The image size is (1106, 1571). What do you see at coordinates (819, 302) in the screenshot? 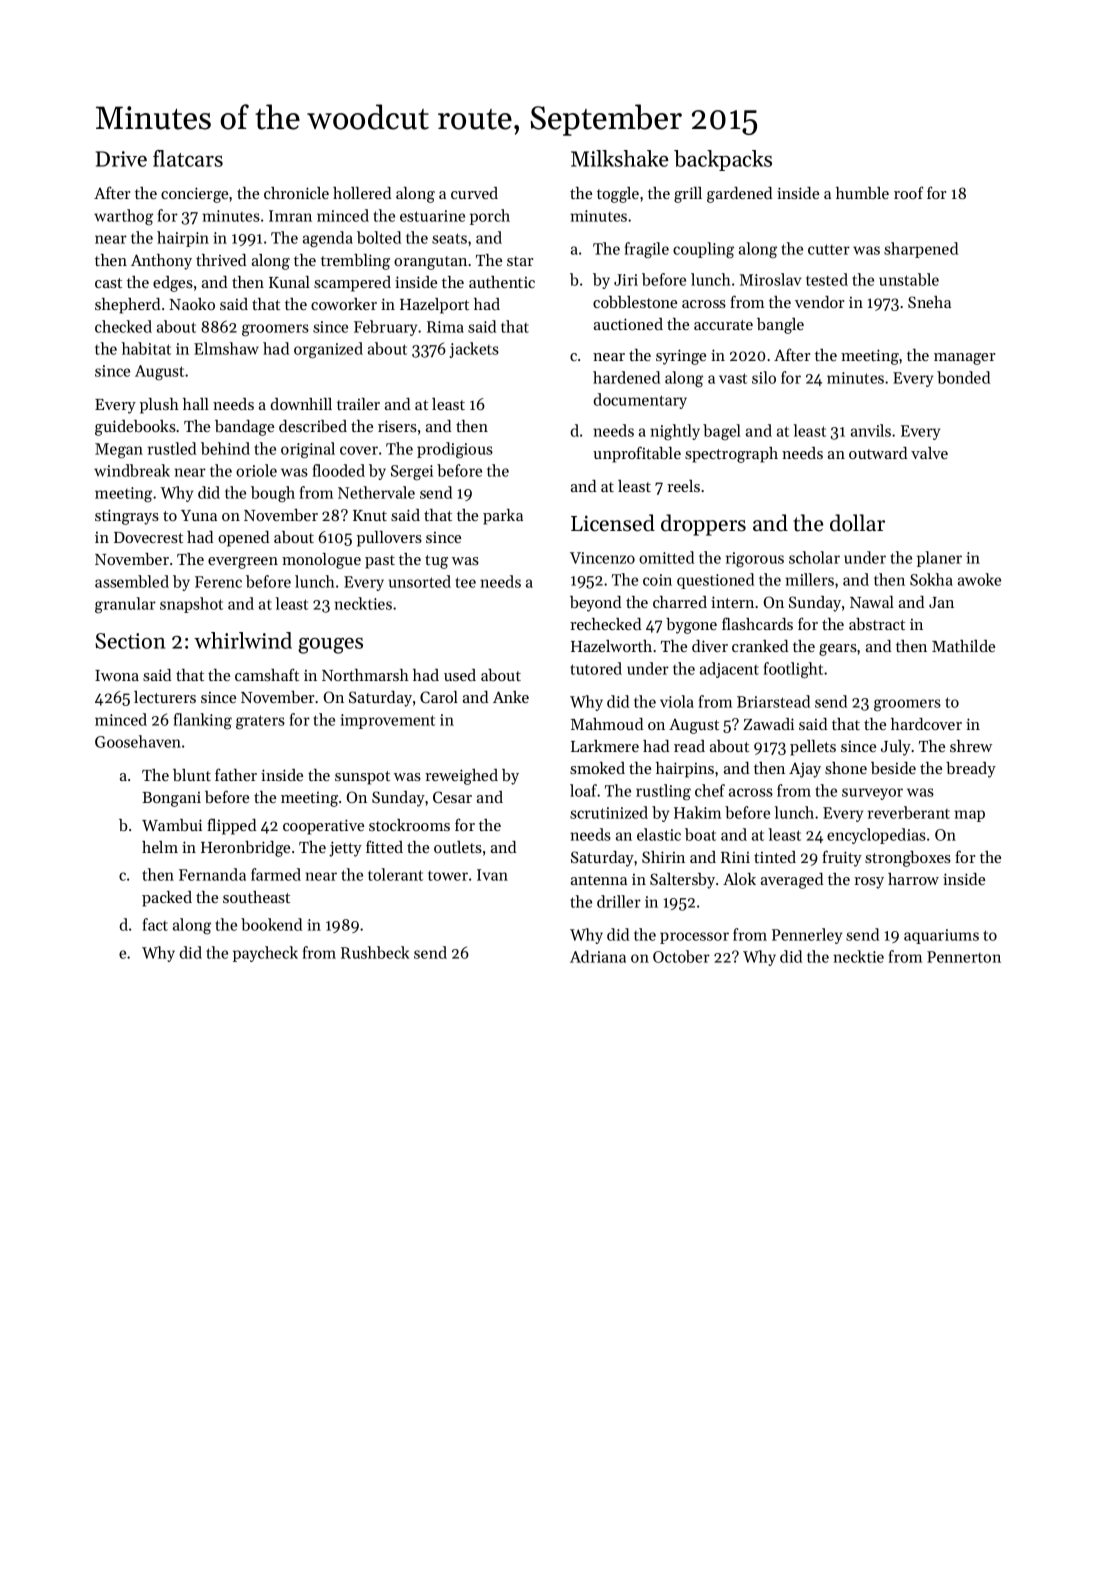
I see `vendor` at bounding box center [819, 302].
